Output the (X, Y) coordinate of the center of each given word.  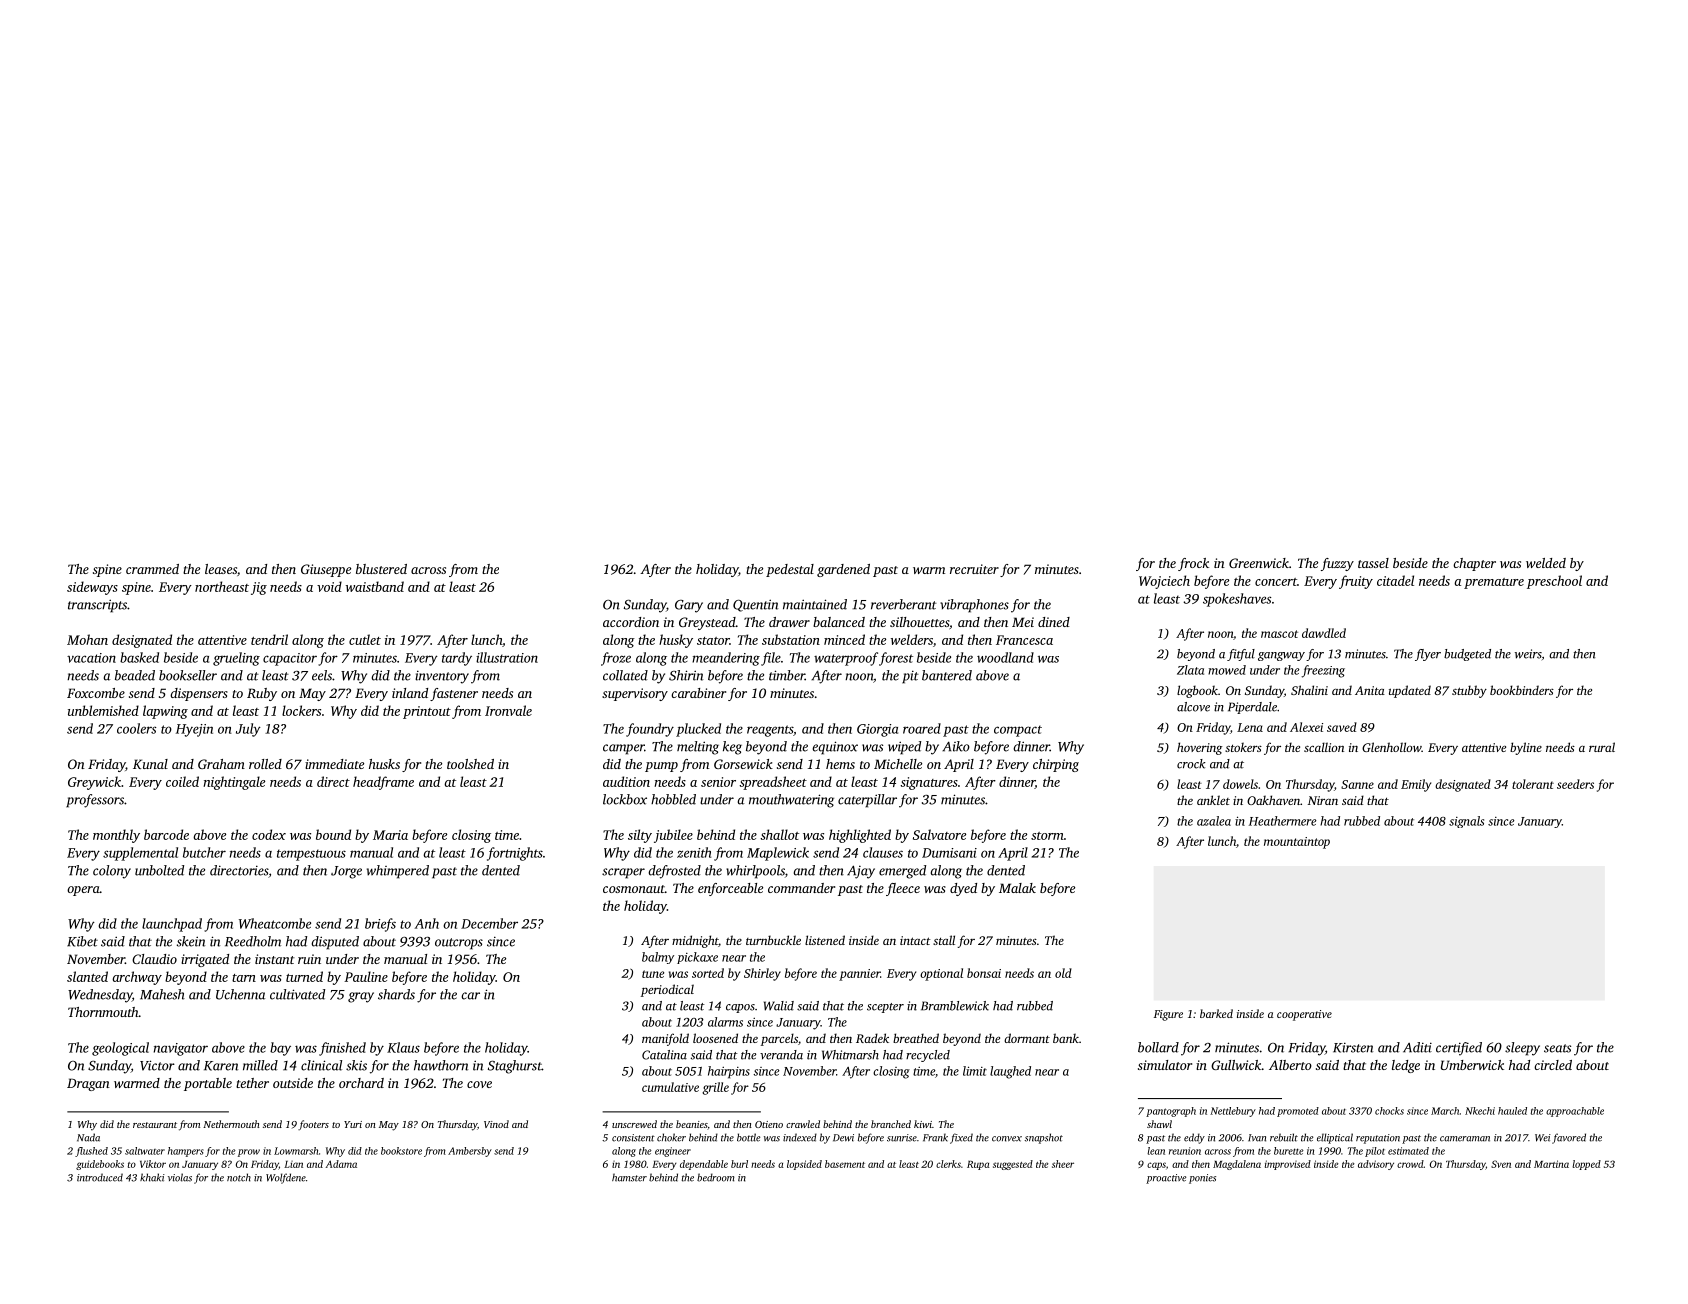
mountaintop (1297, 843)
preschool (1554, 582)
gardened (843, 570)
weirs (1528, 654)
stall (944, 940)
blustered (381, 569)
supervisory (635, 694)
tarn (244, 978)
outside (293, 1083)
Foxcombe (96, 693)
